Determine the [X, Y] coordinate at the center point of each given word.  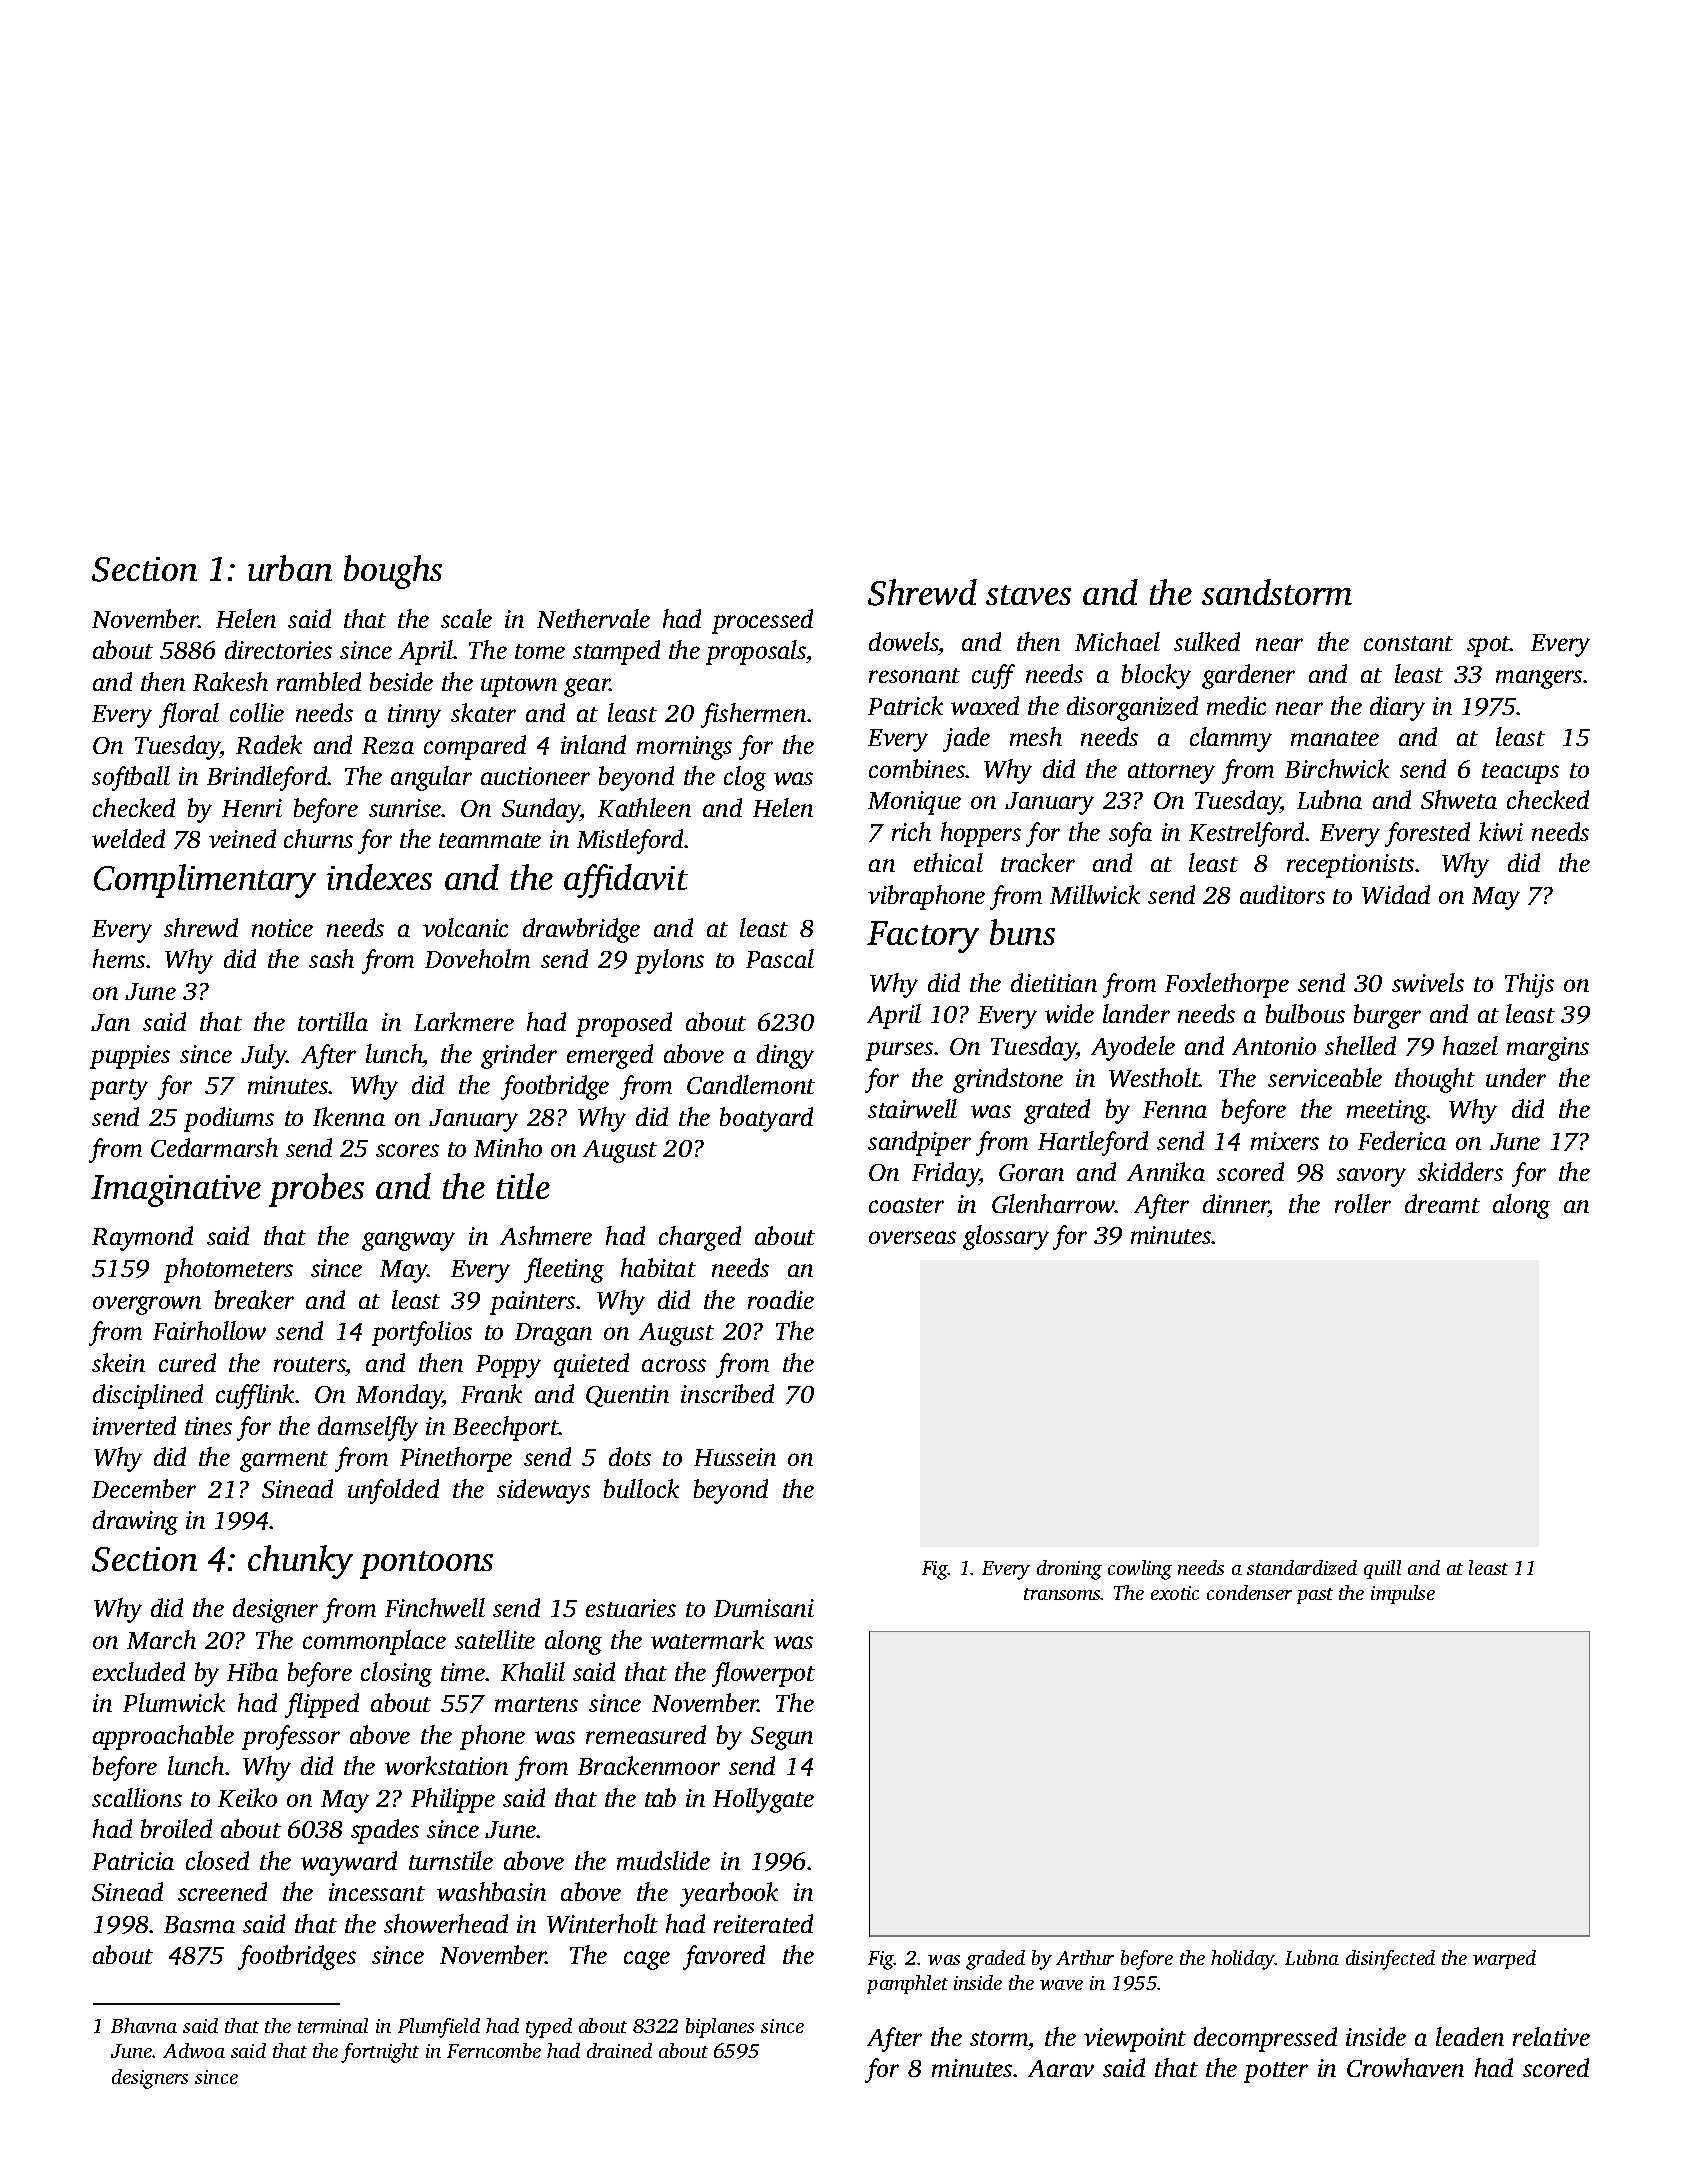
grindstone [1008, 1080]
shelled [1360, 1045]
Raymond [142, 1238]
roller [1363, 1203]
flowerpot [763, 1674]
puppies [130, 1057]
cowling [1140, 1570]
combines [917, 768]
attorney [1171, 773]
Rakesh [230, 681]
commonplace [374, 1642]
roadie [781, 1299]
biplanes [720, 2028]
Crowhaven [1405, 2067]
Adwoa [194, 2050]
